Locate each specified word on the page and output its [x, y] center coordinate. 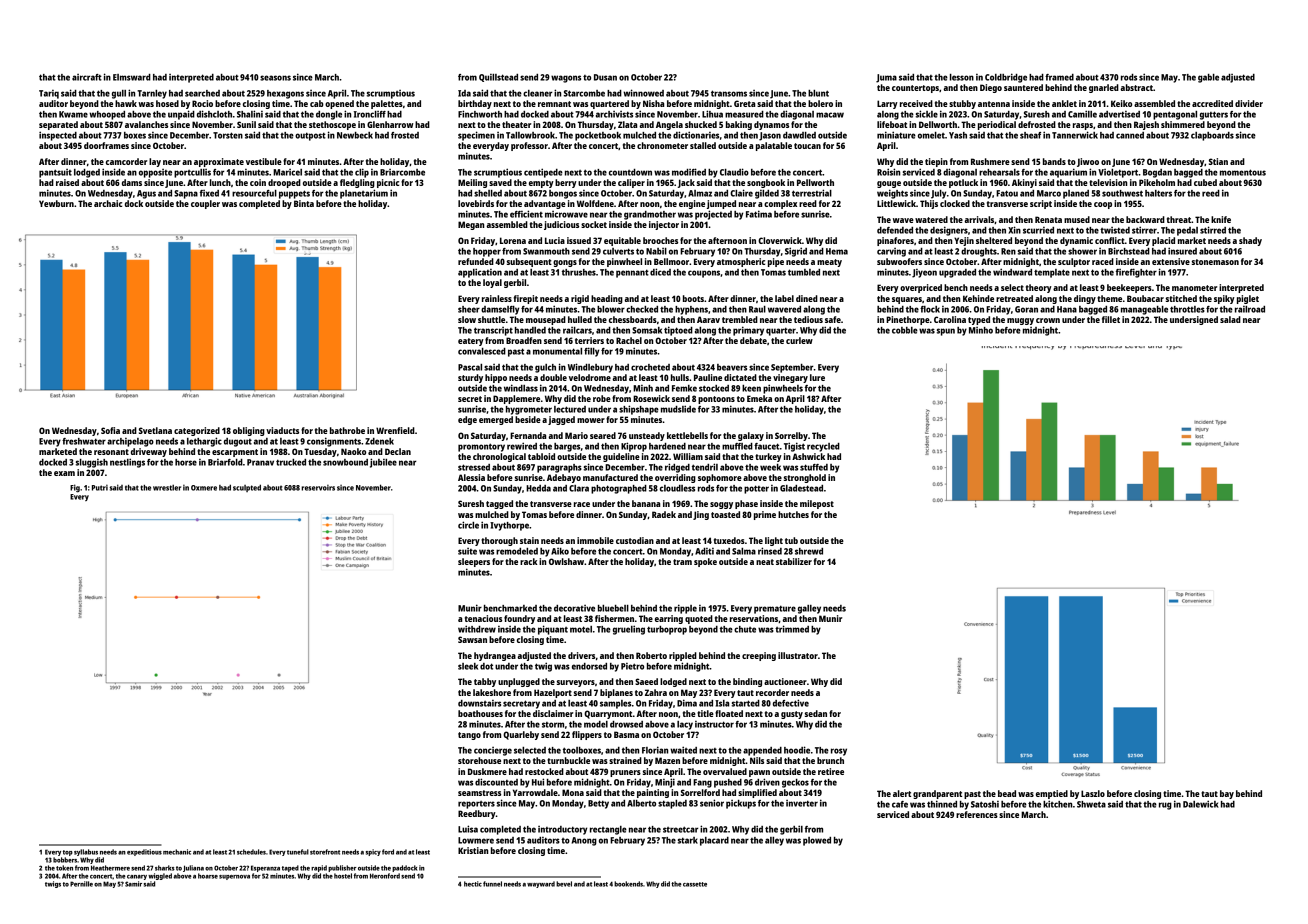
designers [949, 231]
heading [607, 299]
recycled [823, 447]
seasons [275, 78]
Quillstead [498, 78]
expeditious [144, 852]
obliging [249, 431]
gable [1208, 78]
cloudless [677, 488]
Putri [100, 488]
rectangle [608, 830]
